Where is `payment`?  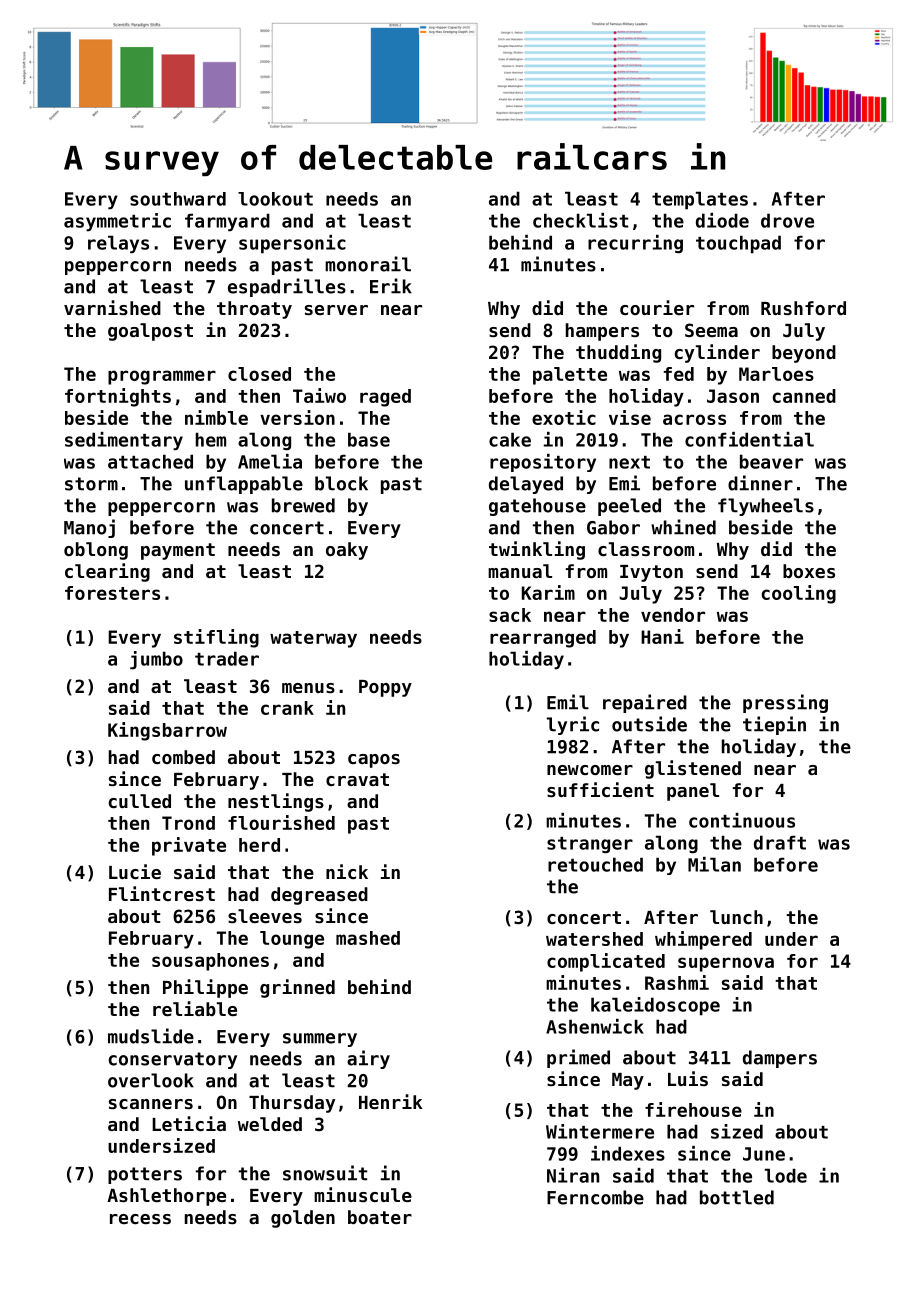 payment is located at coordinates (178, 551).
